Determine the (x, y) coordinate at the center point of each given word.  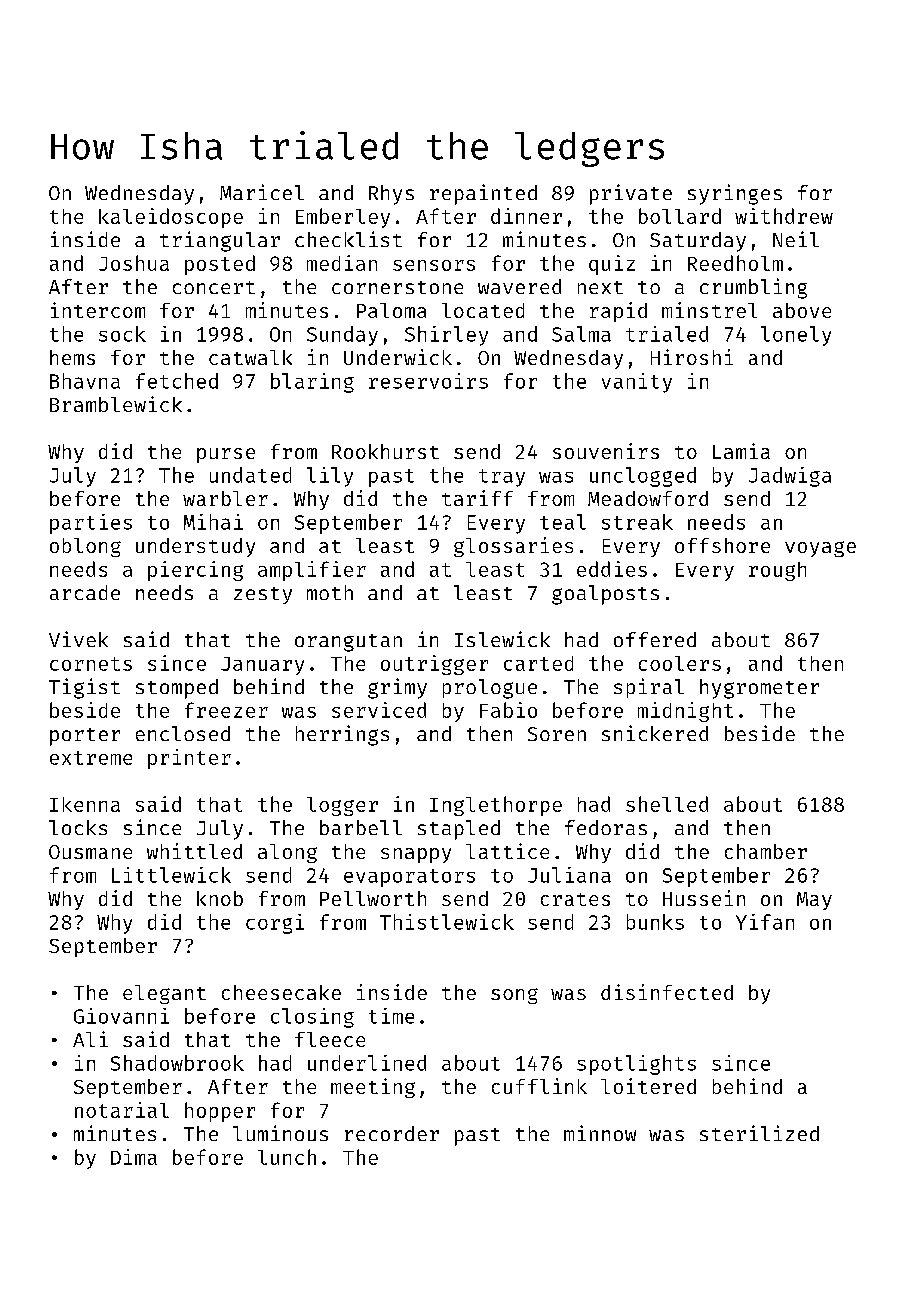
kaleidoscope (171, 218)
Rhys (391, 195)
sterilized (759, 1133)
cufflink (539, 1086)
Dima (134, 1157)
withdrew (784, 216)
